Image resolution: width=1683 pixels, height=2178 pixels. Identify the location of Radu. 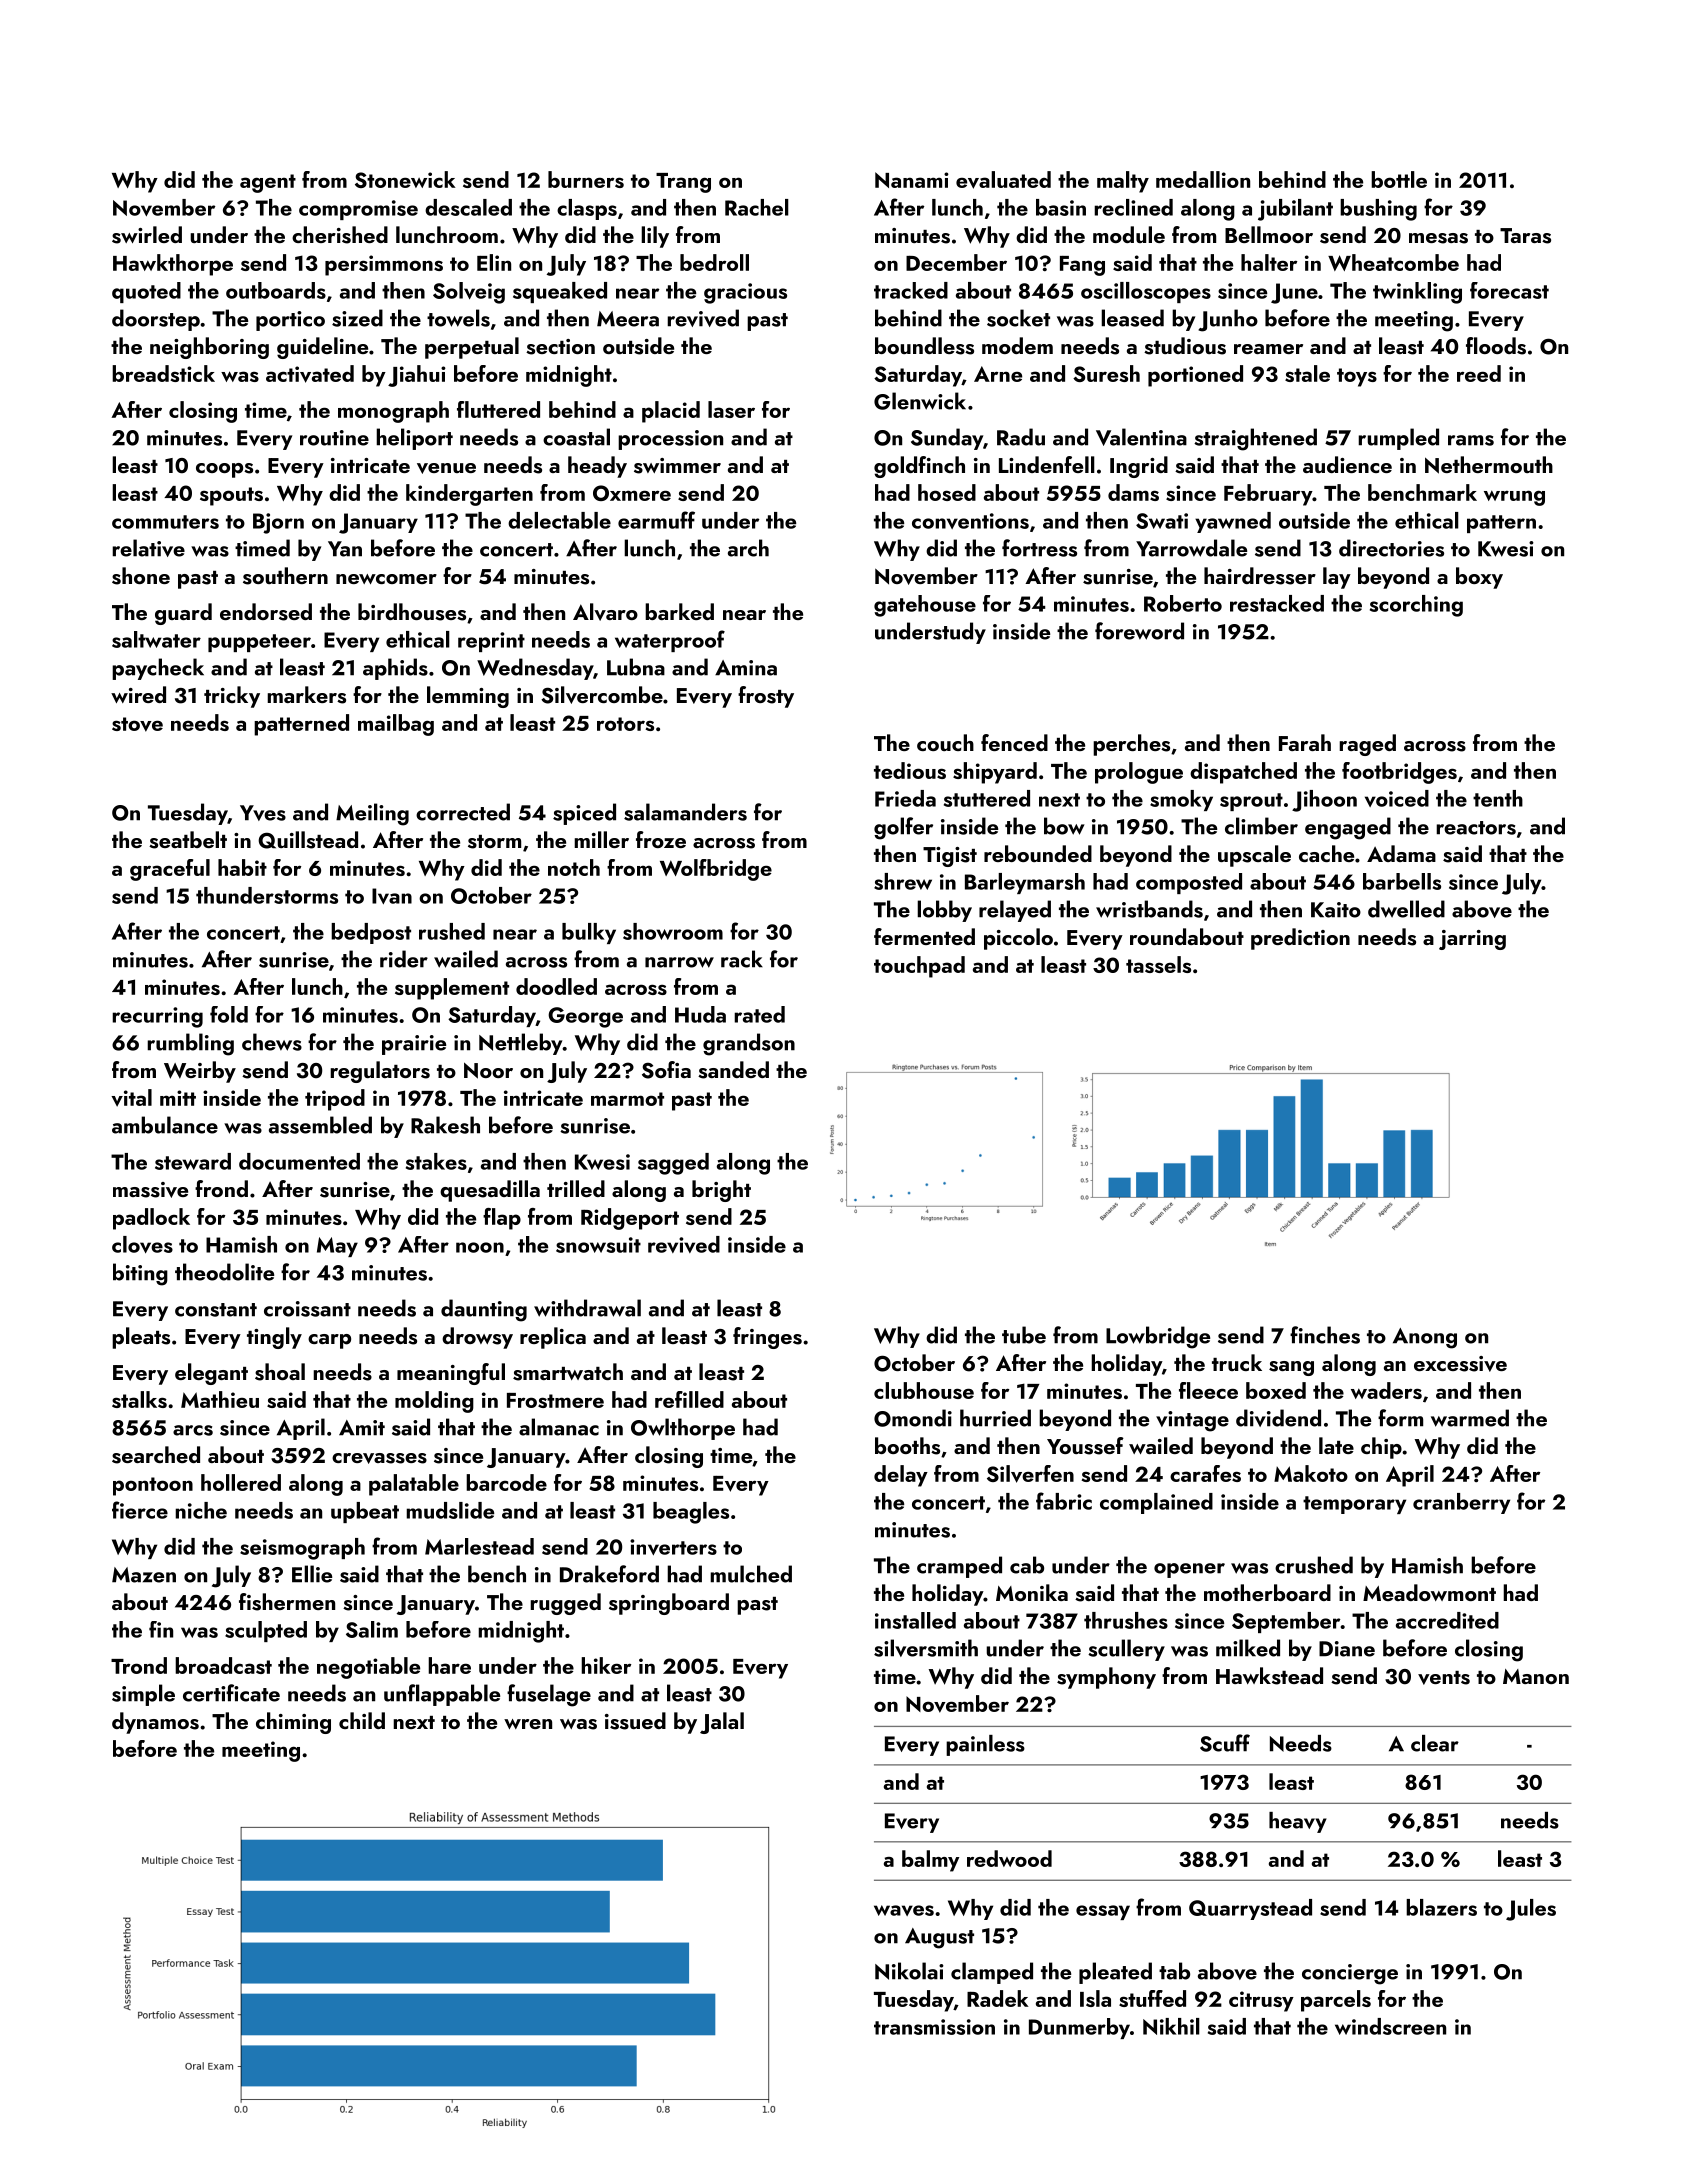
(1021, 437).
